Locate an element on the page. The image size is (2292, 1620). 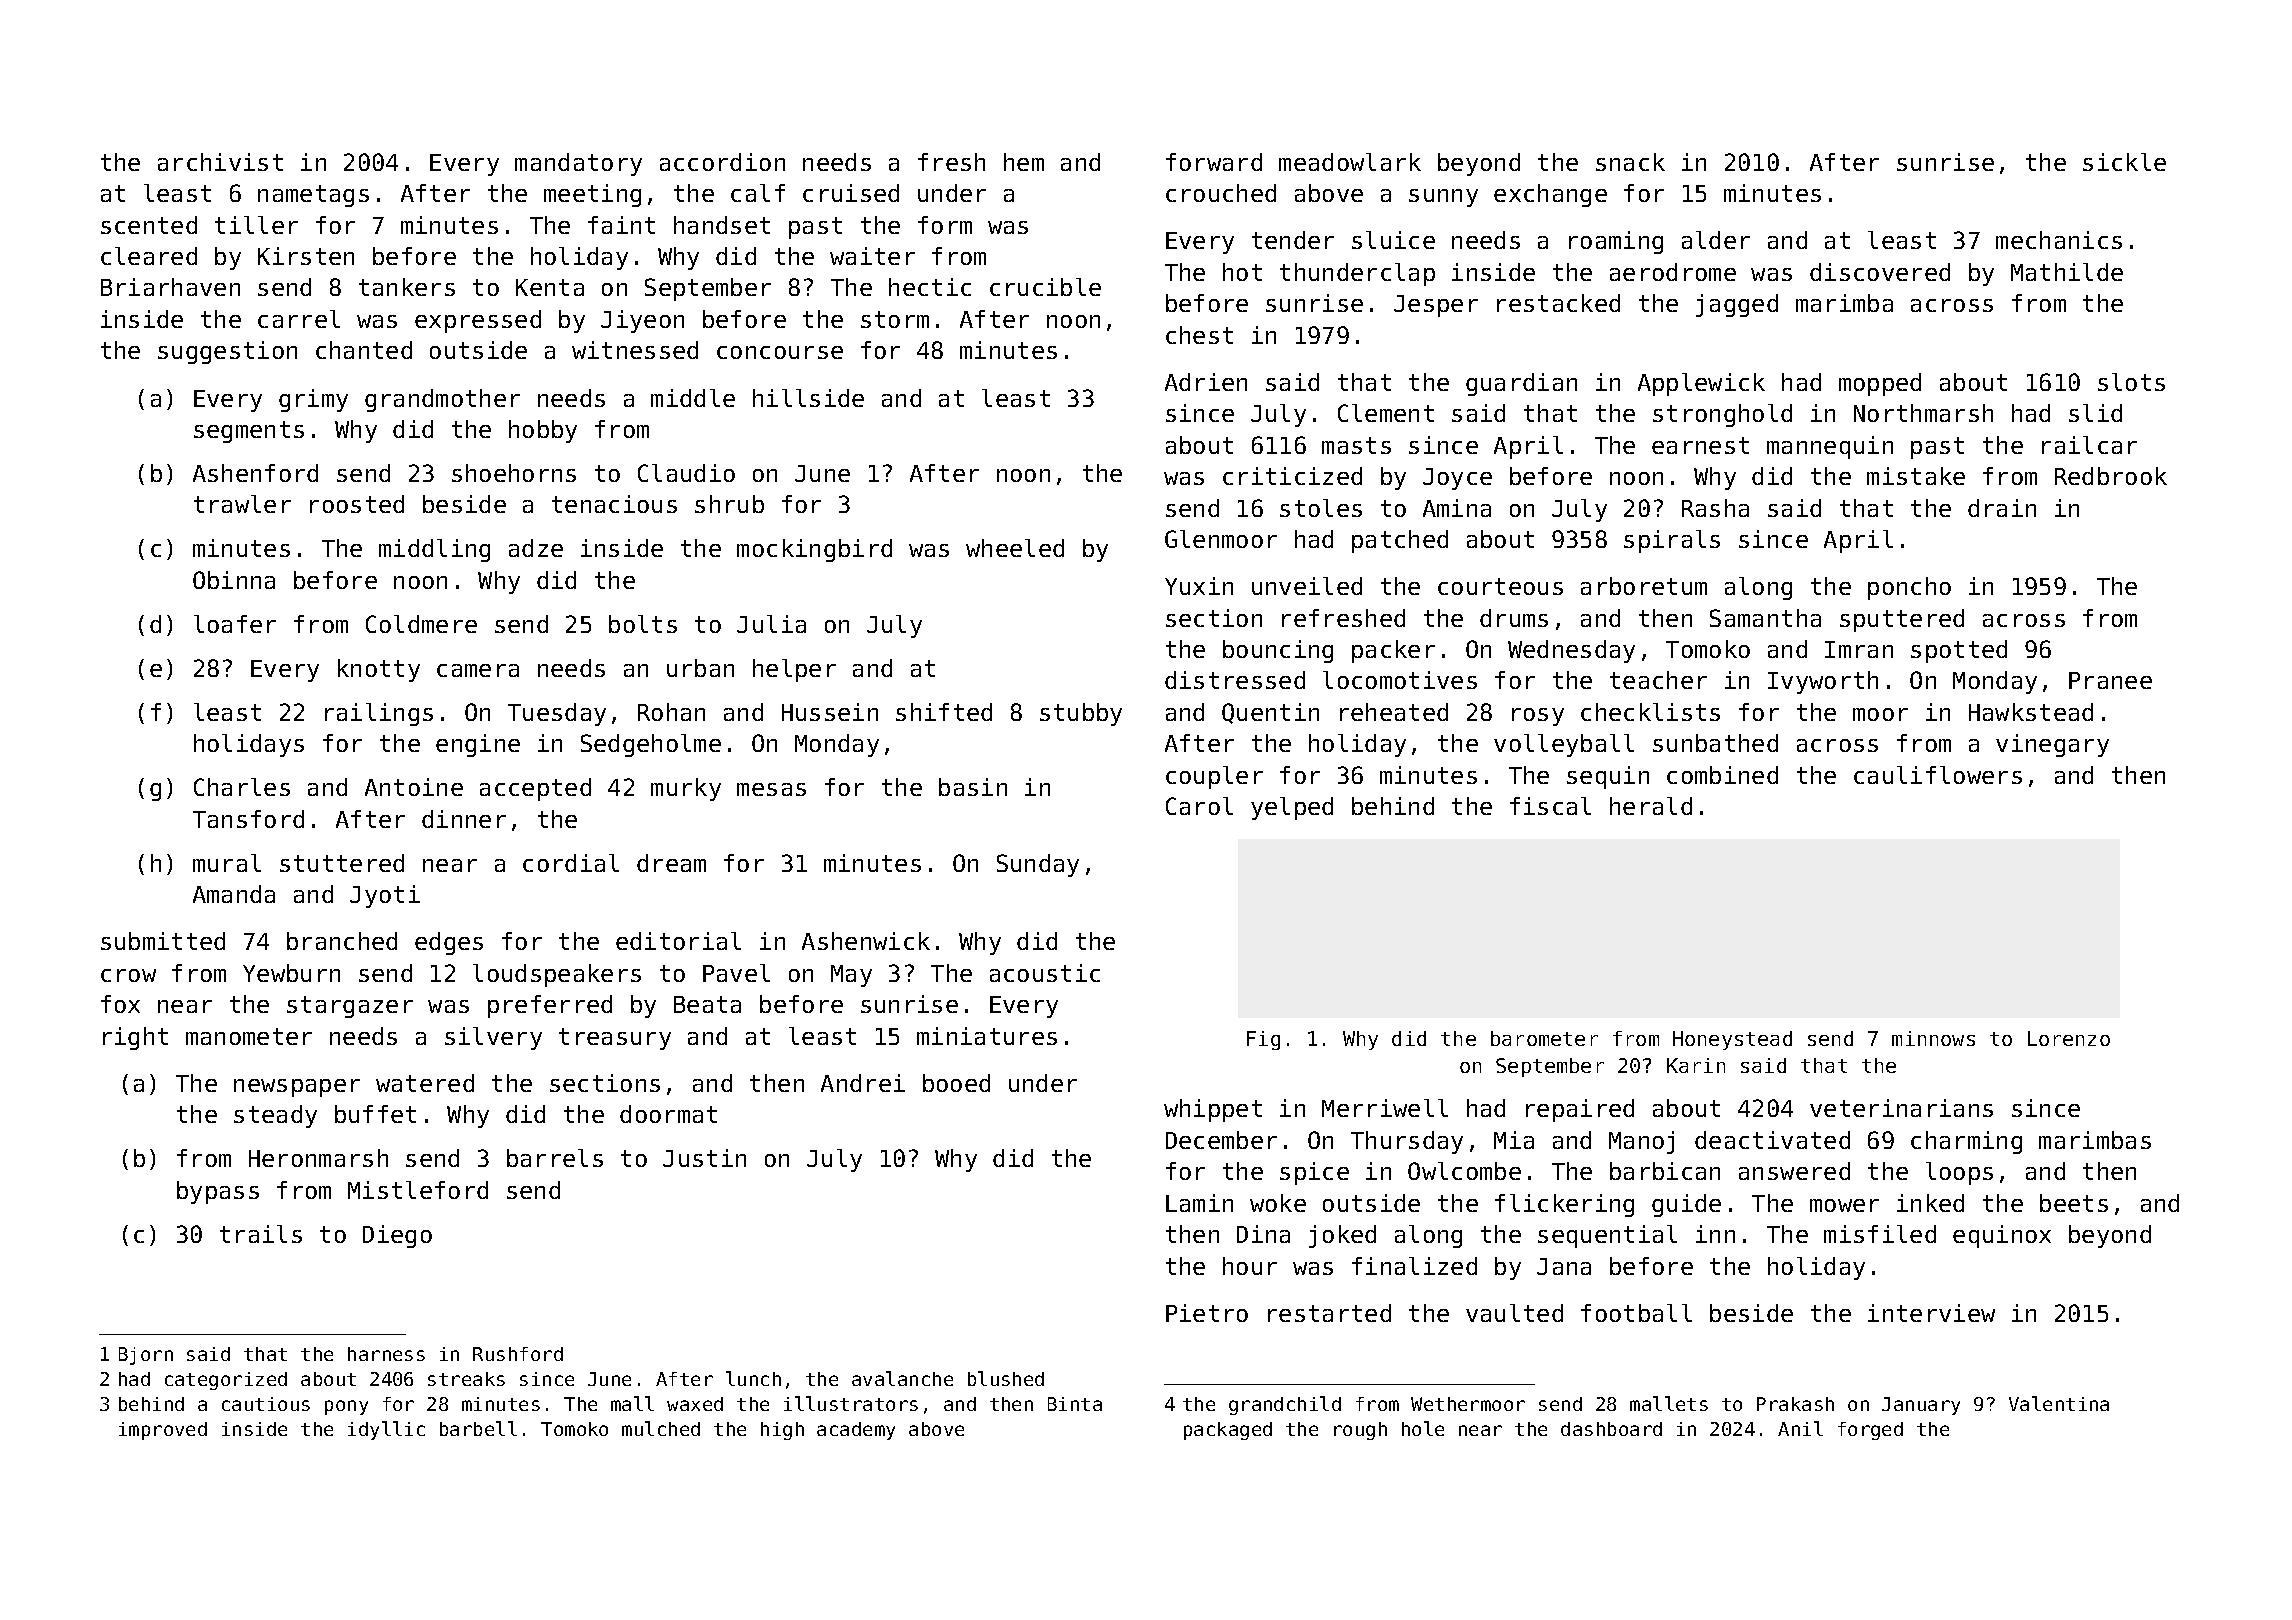
archivist is located at coordinates (220, 162).
